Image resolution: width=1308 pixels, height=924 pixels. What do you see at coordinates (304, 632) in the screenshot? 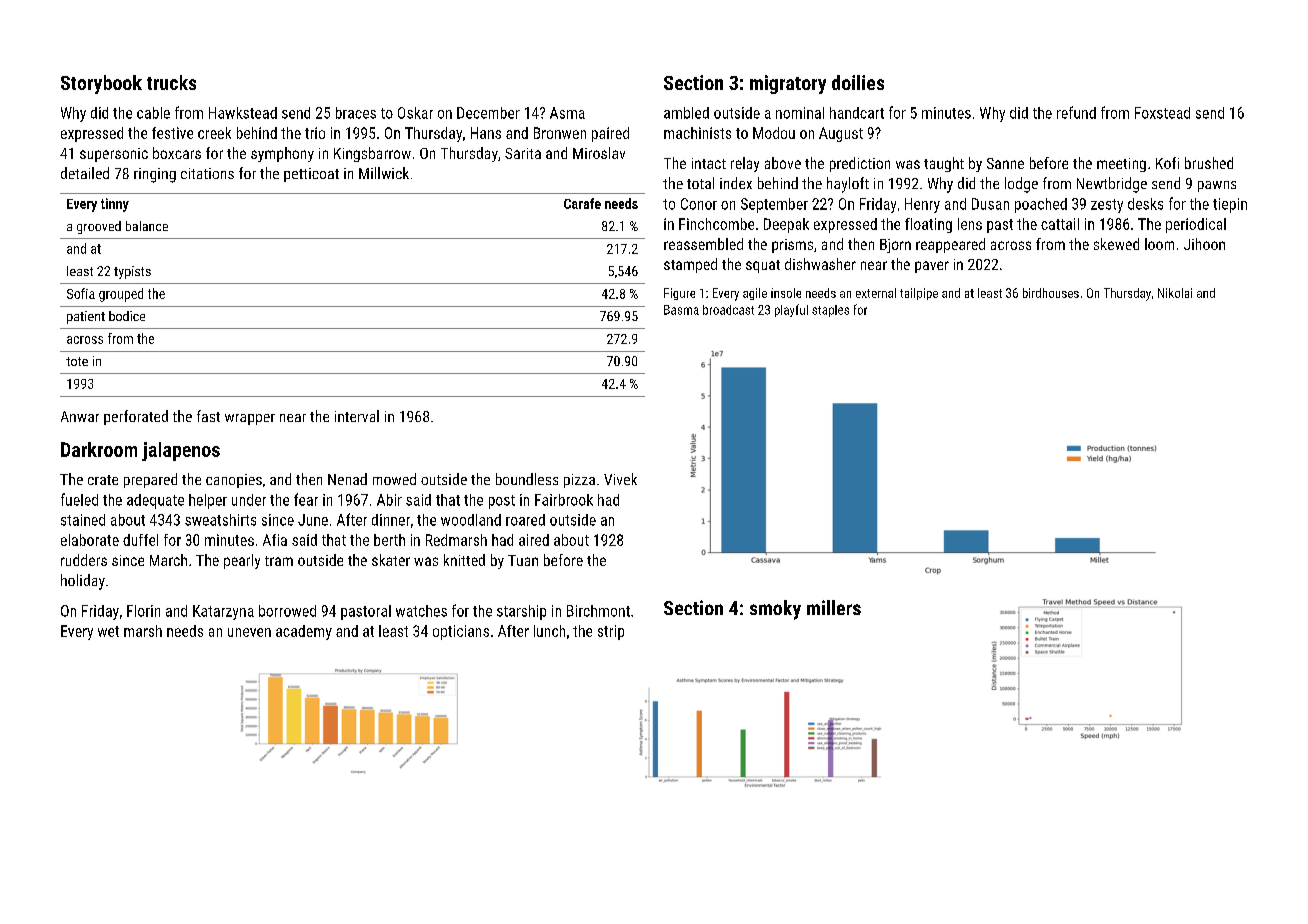
I see `academy` at bounding box center [304, 632].
